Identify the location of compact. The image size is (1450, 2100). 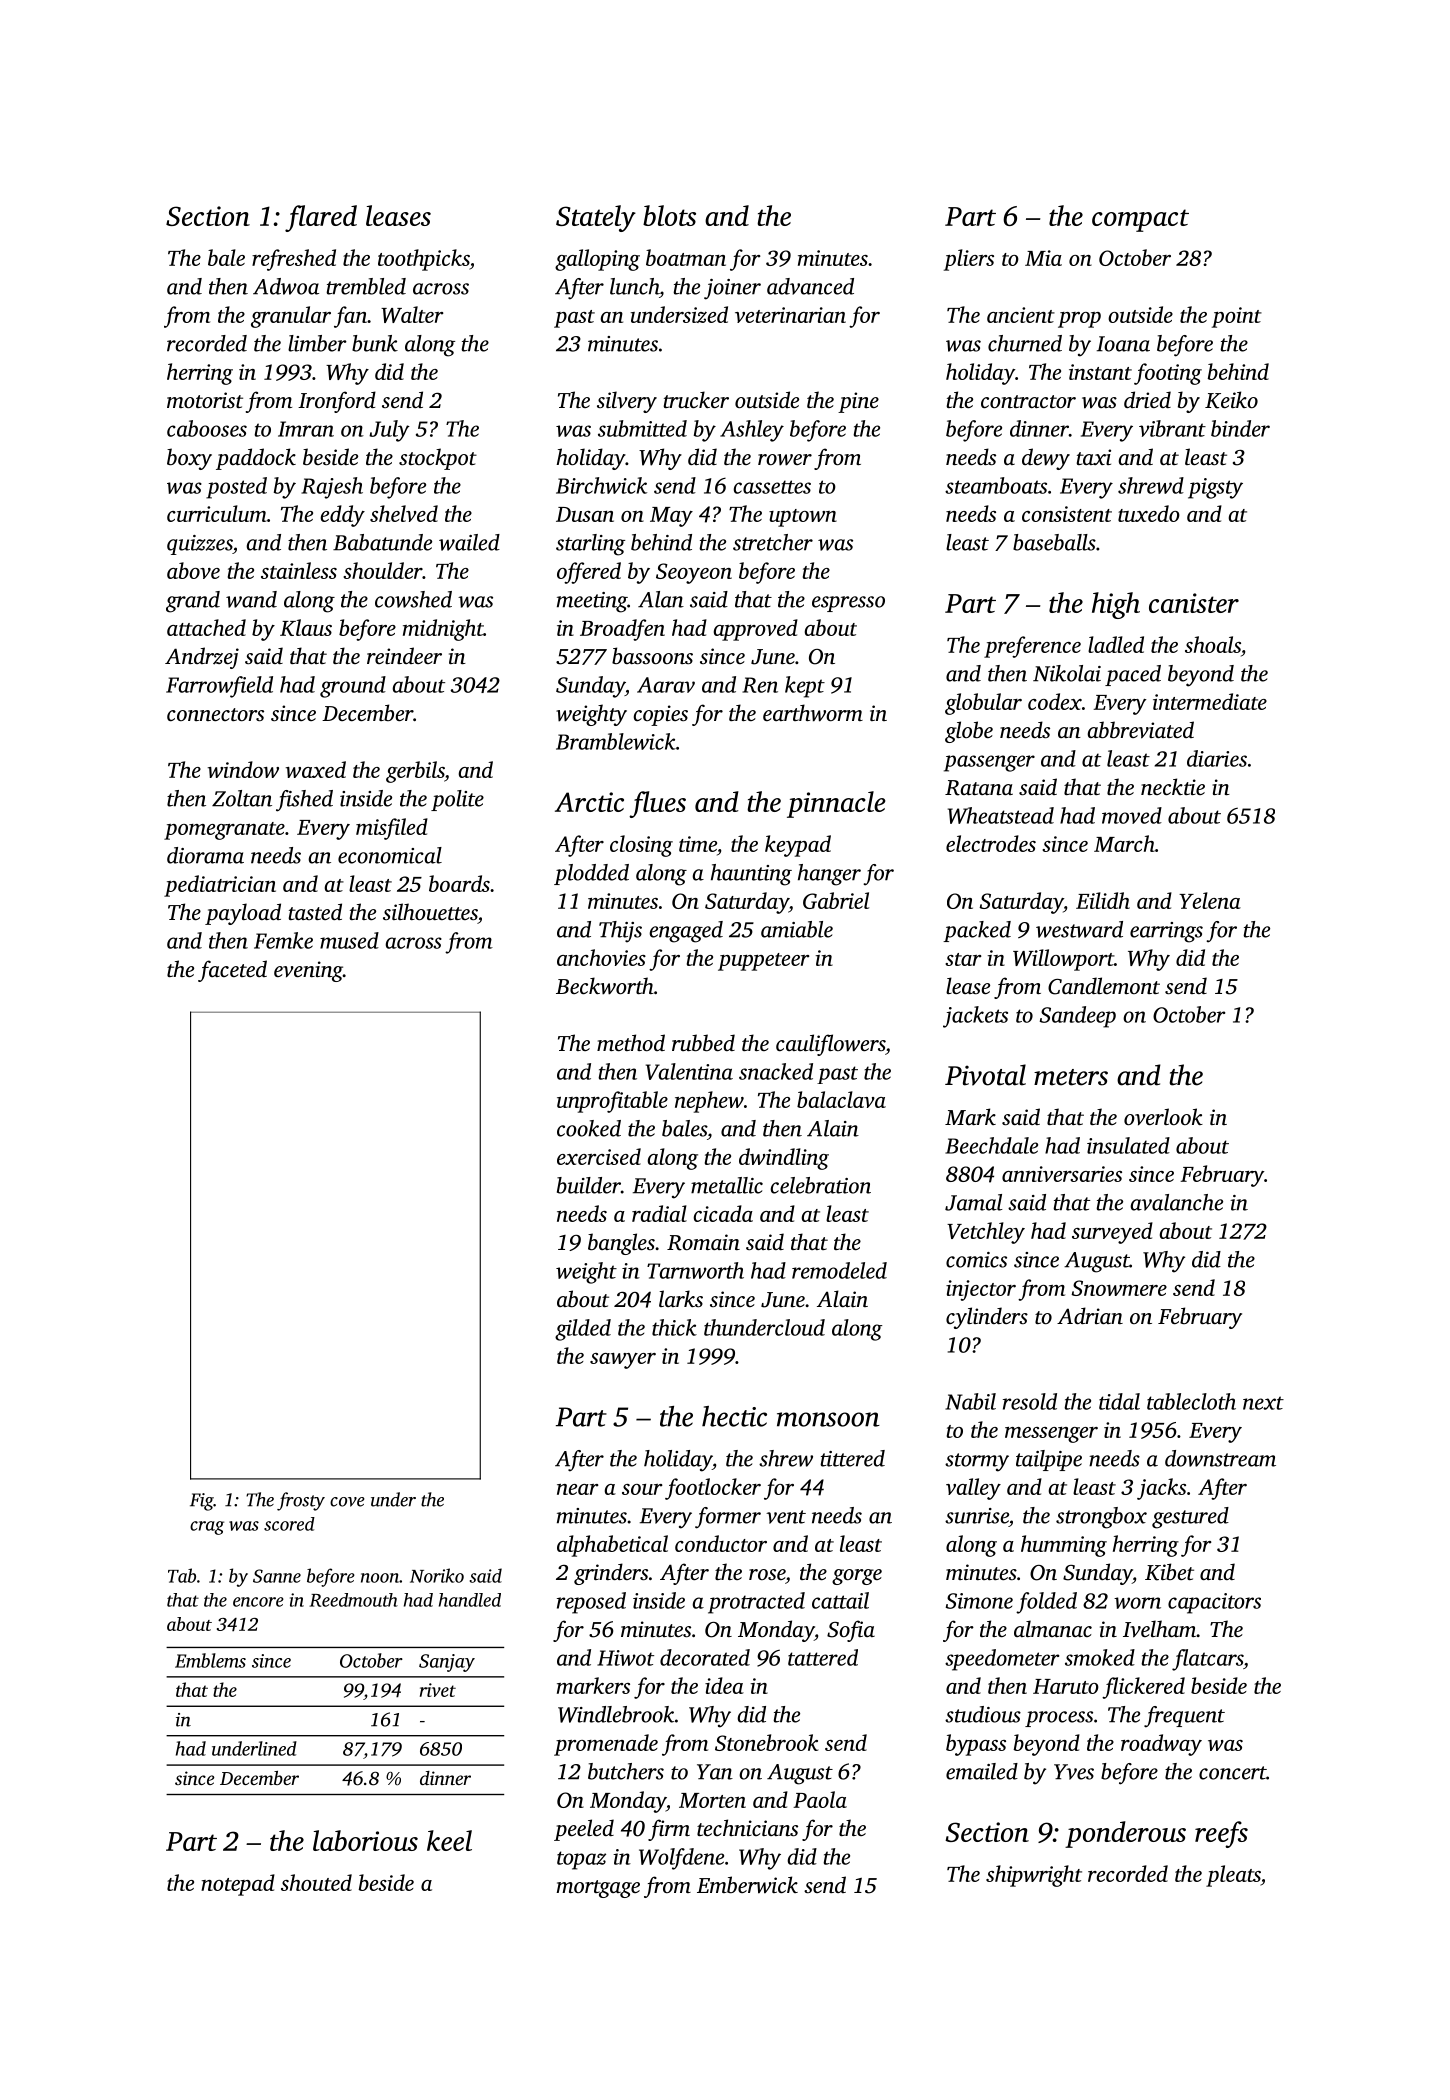
(1140, 220).
